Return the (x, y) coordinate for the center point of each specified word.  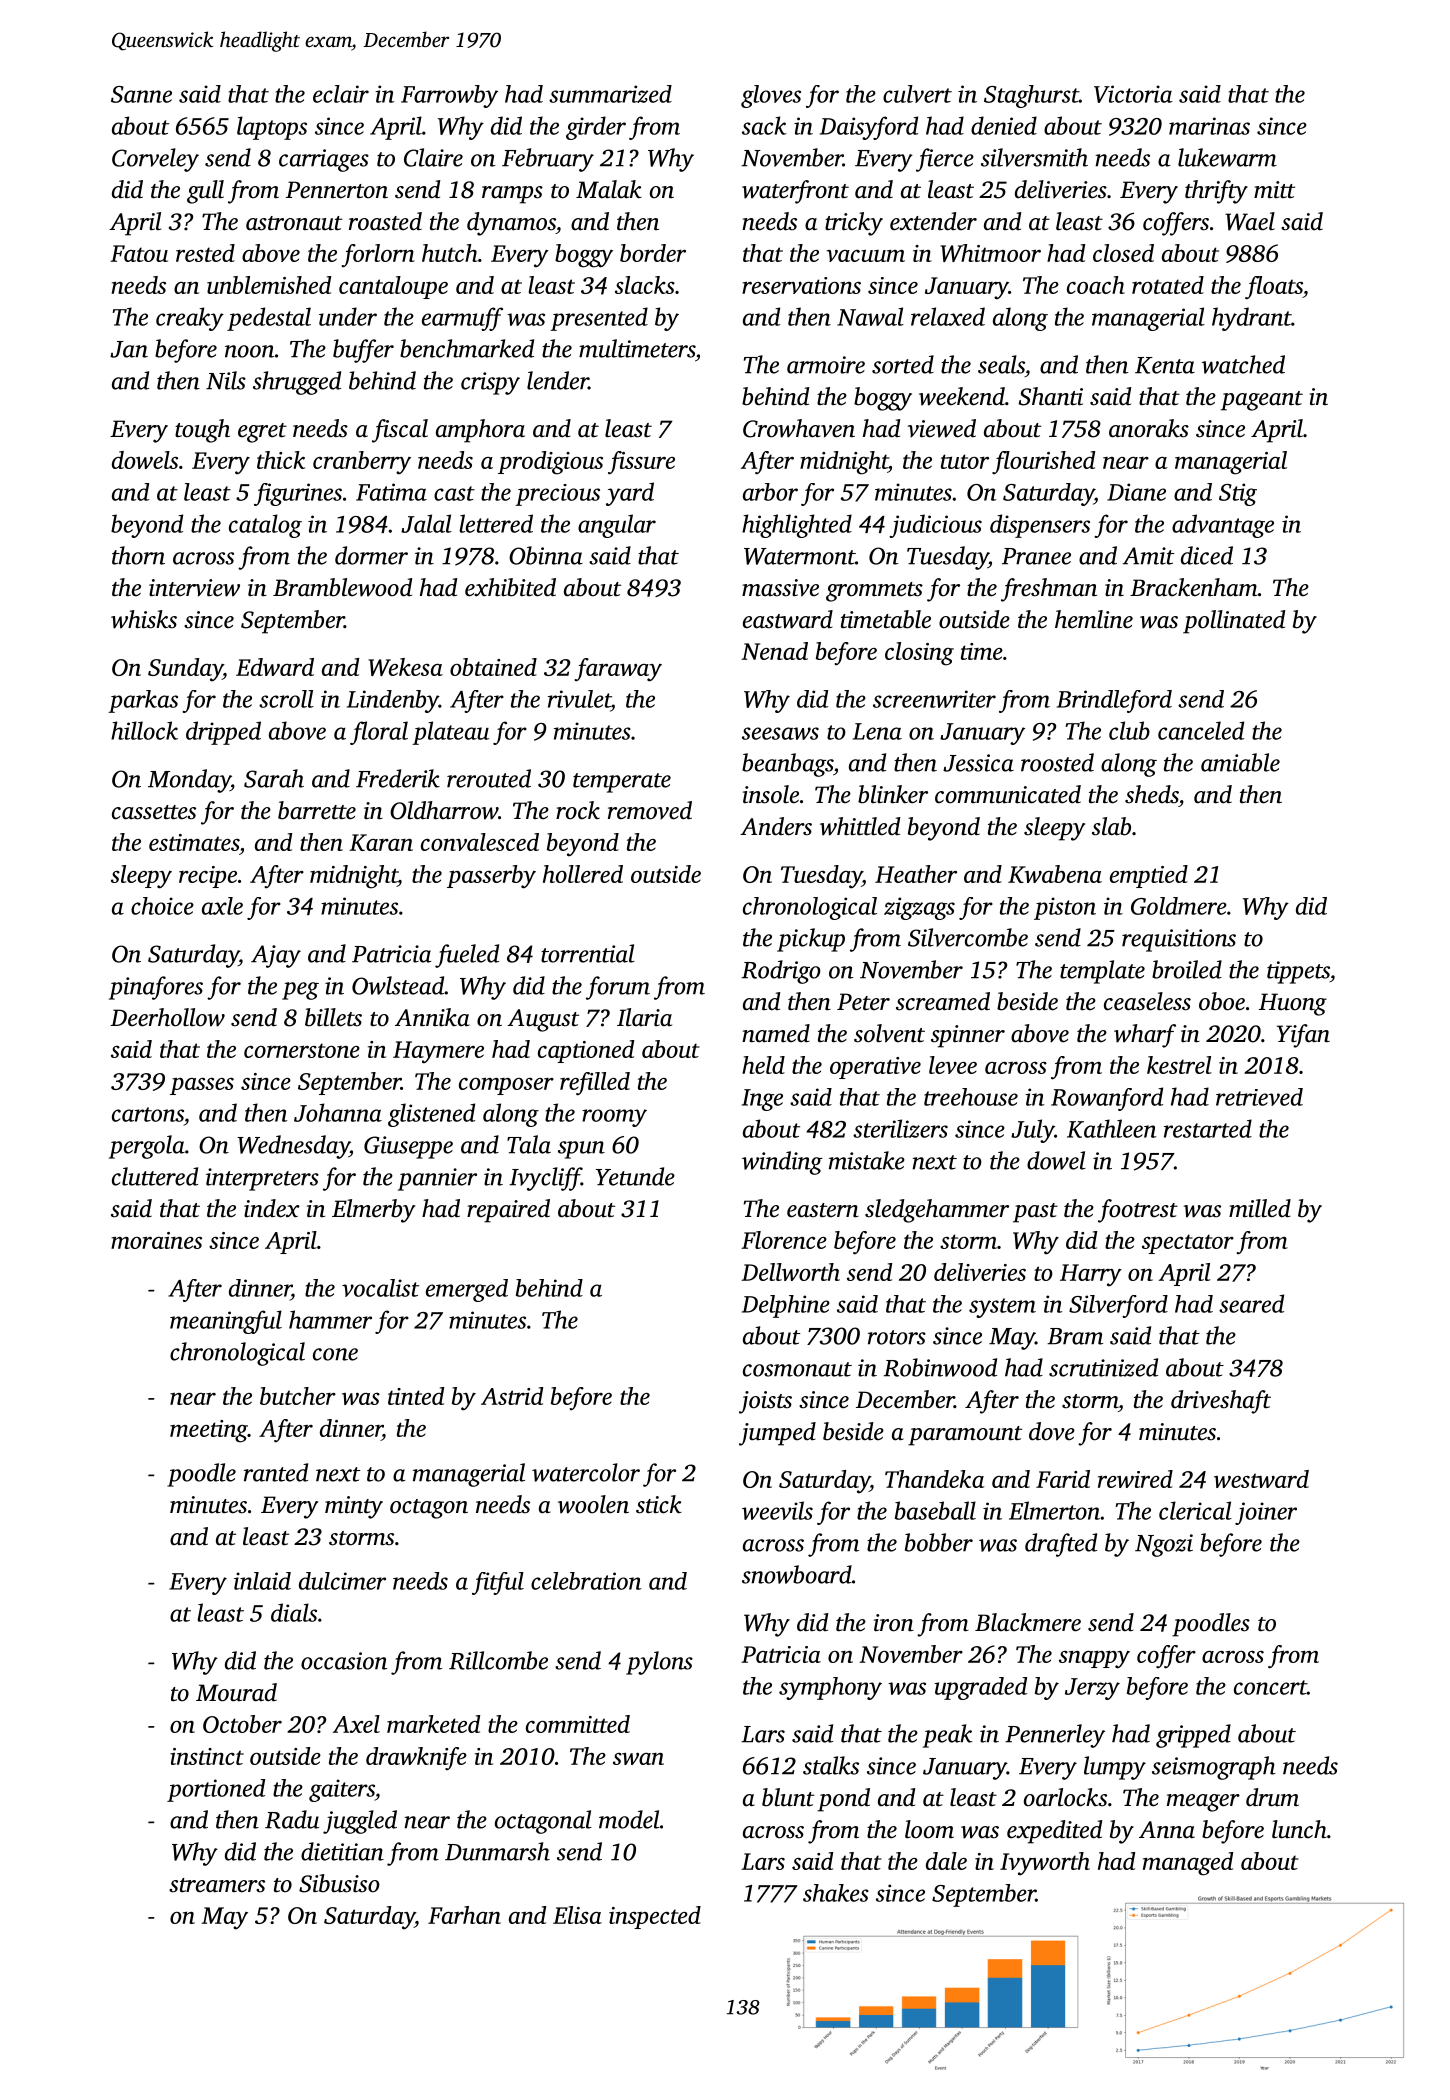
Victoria (1133, 94)
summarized (610, 94)
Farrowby (449, 96)
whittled (860, 826)
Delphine (786, 1306)
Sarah (274, 778)
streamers (217, 1885)
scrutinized (1103, 1367)
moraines (156, 1240)
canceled (1201, 730)
